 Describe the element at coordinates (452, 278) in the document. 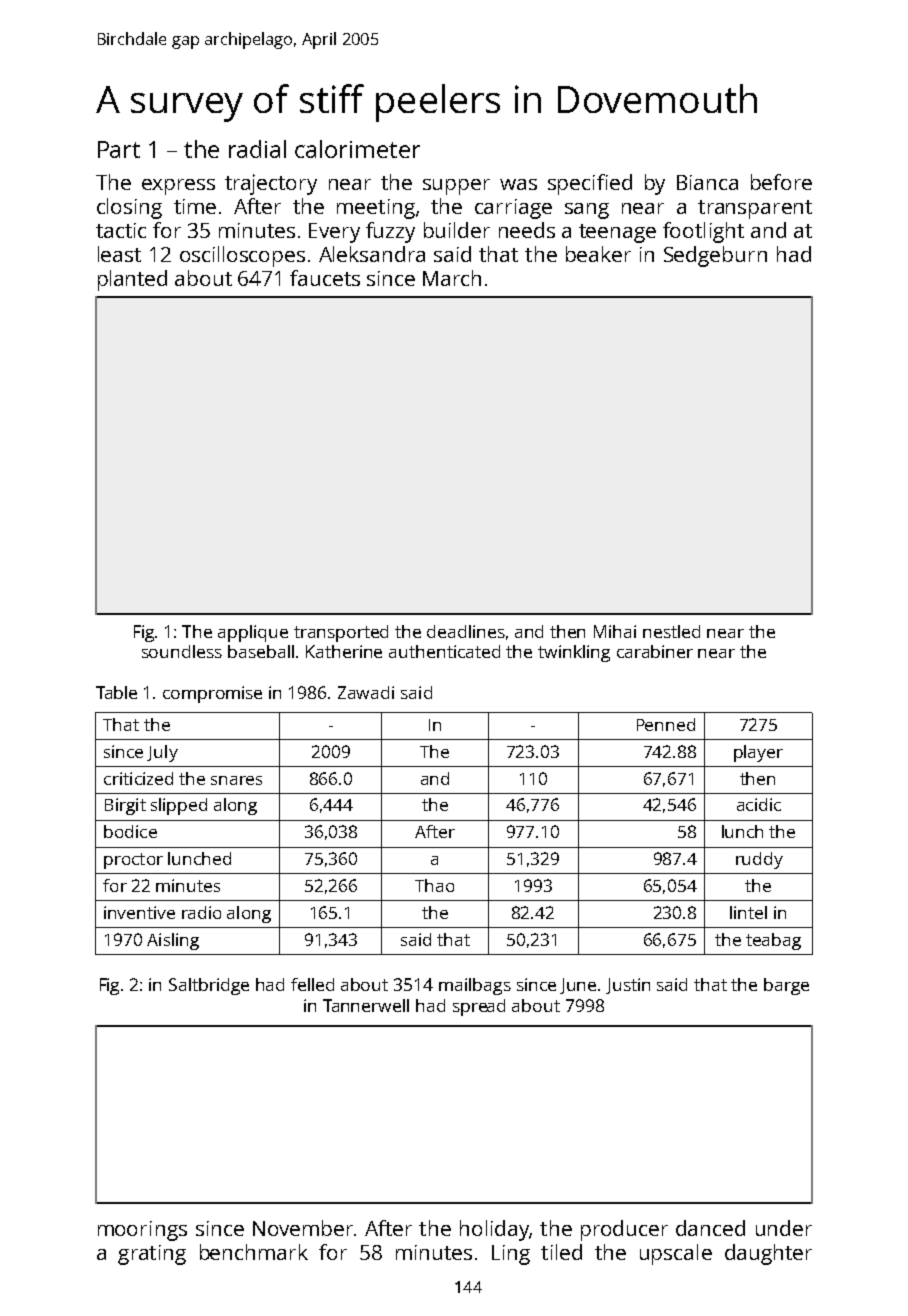

I see `March` at that location.
